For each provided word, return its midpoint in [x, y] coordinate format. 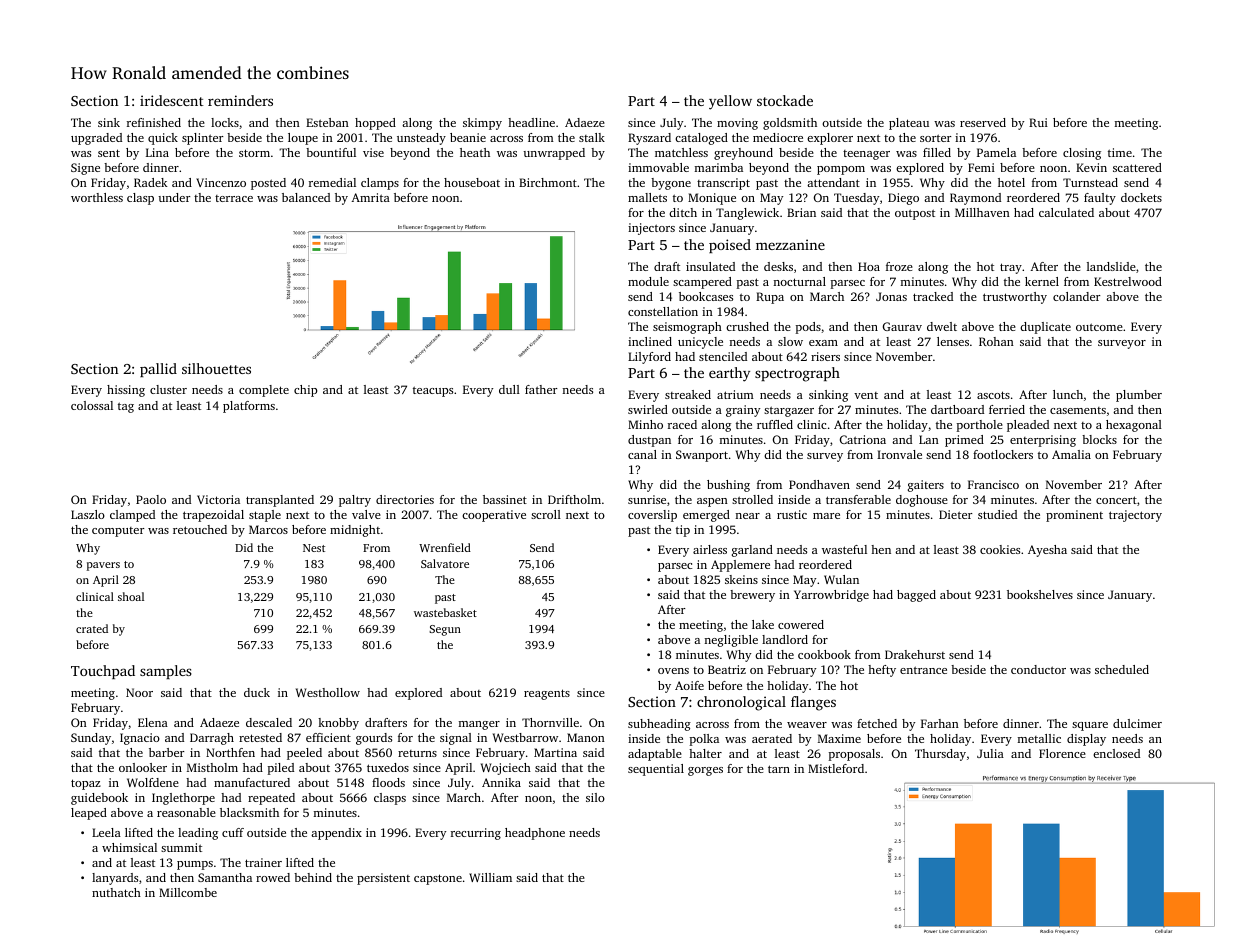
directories [405, 499]
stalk [592, 137]
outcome [1099, 327]
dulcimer [1137, 723]
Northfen [230, 752]
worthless [97, 197]
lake [763, 624]
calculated [1066, 212]
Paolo [151, 499]
